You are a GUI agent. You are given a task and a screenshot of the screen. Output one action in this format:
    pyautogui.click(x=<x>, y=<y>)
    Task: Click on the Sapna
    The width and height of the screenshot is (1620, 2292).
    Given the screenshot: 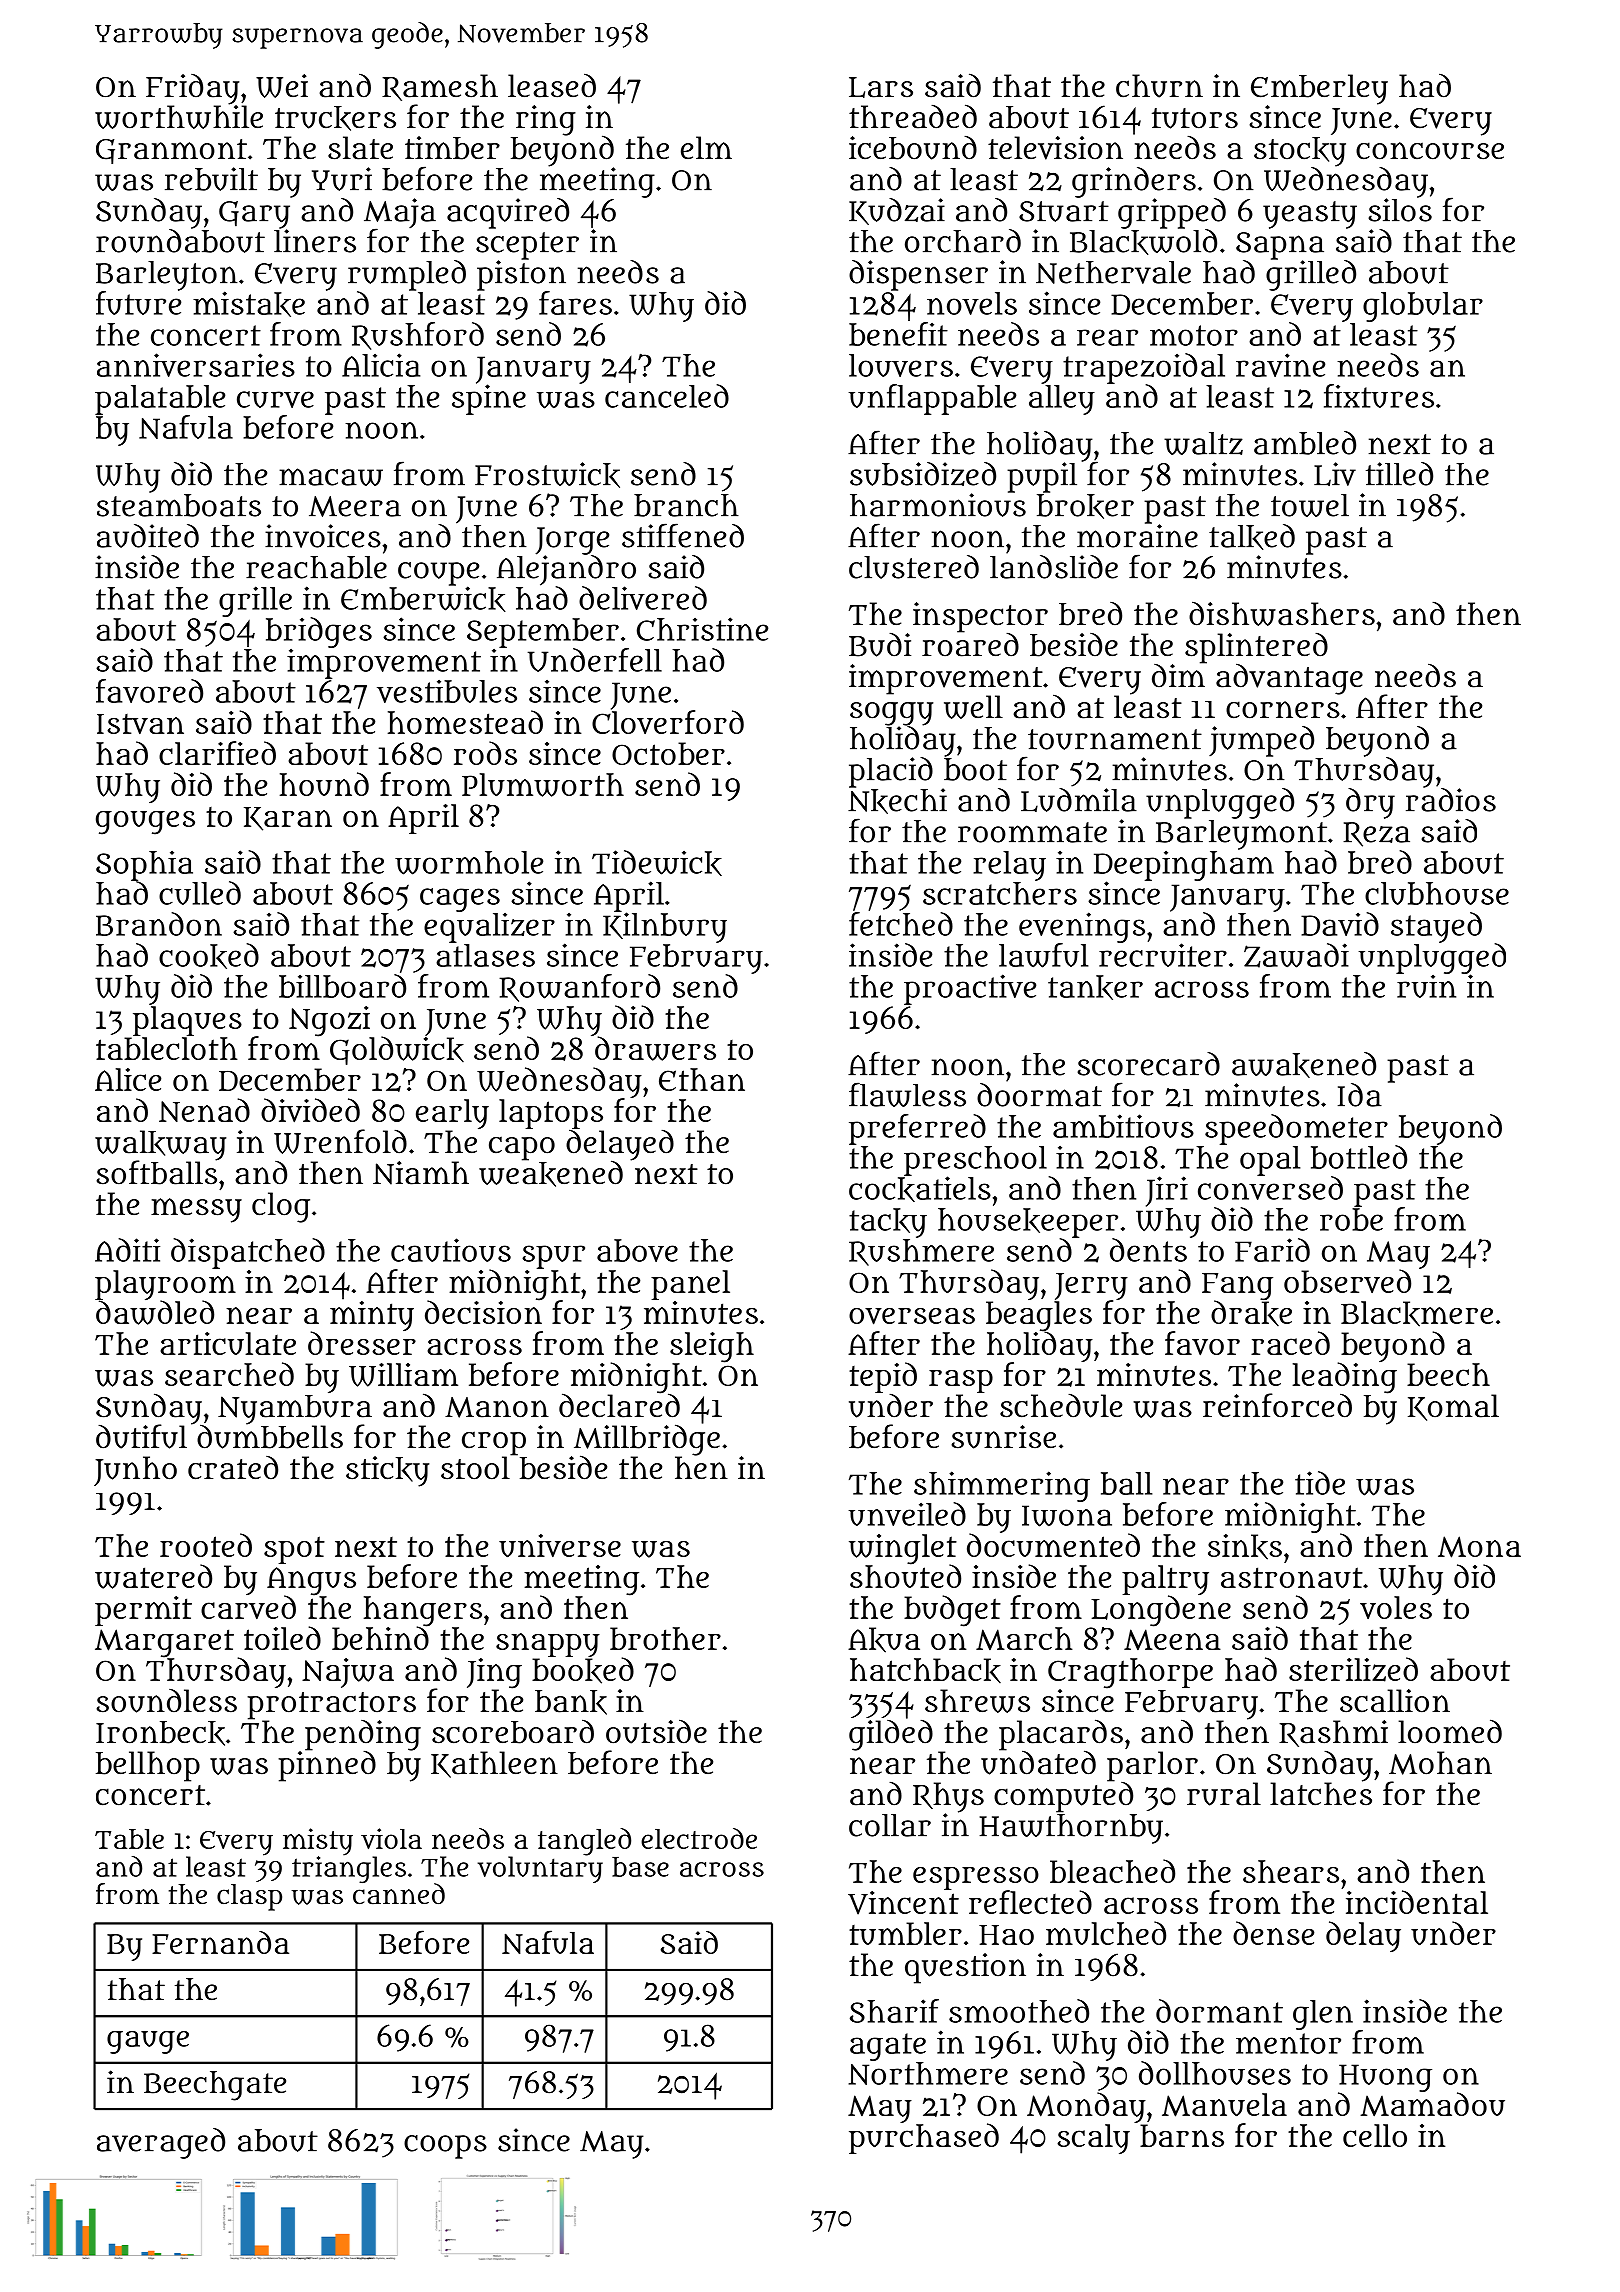 What is the action you would take?
    pyautogui.click(x=1280, y=246)
